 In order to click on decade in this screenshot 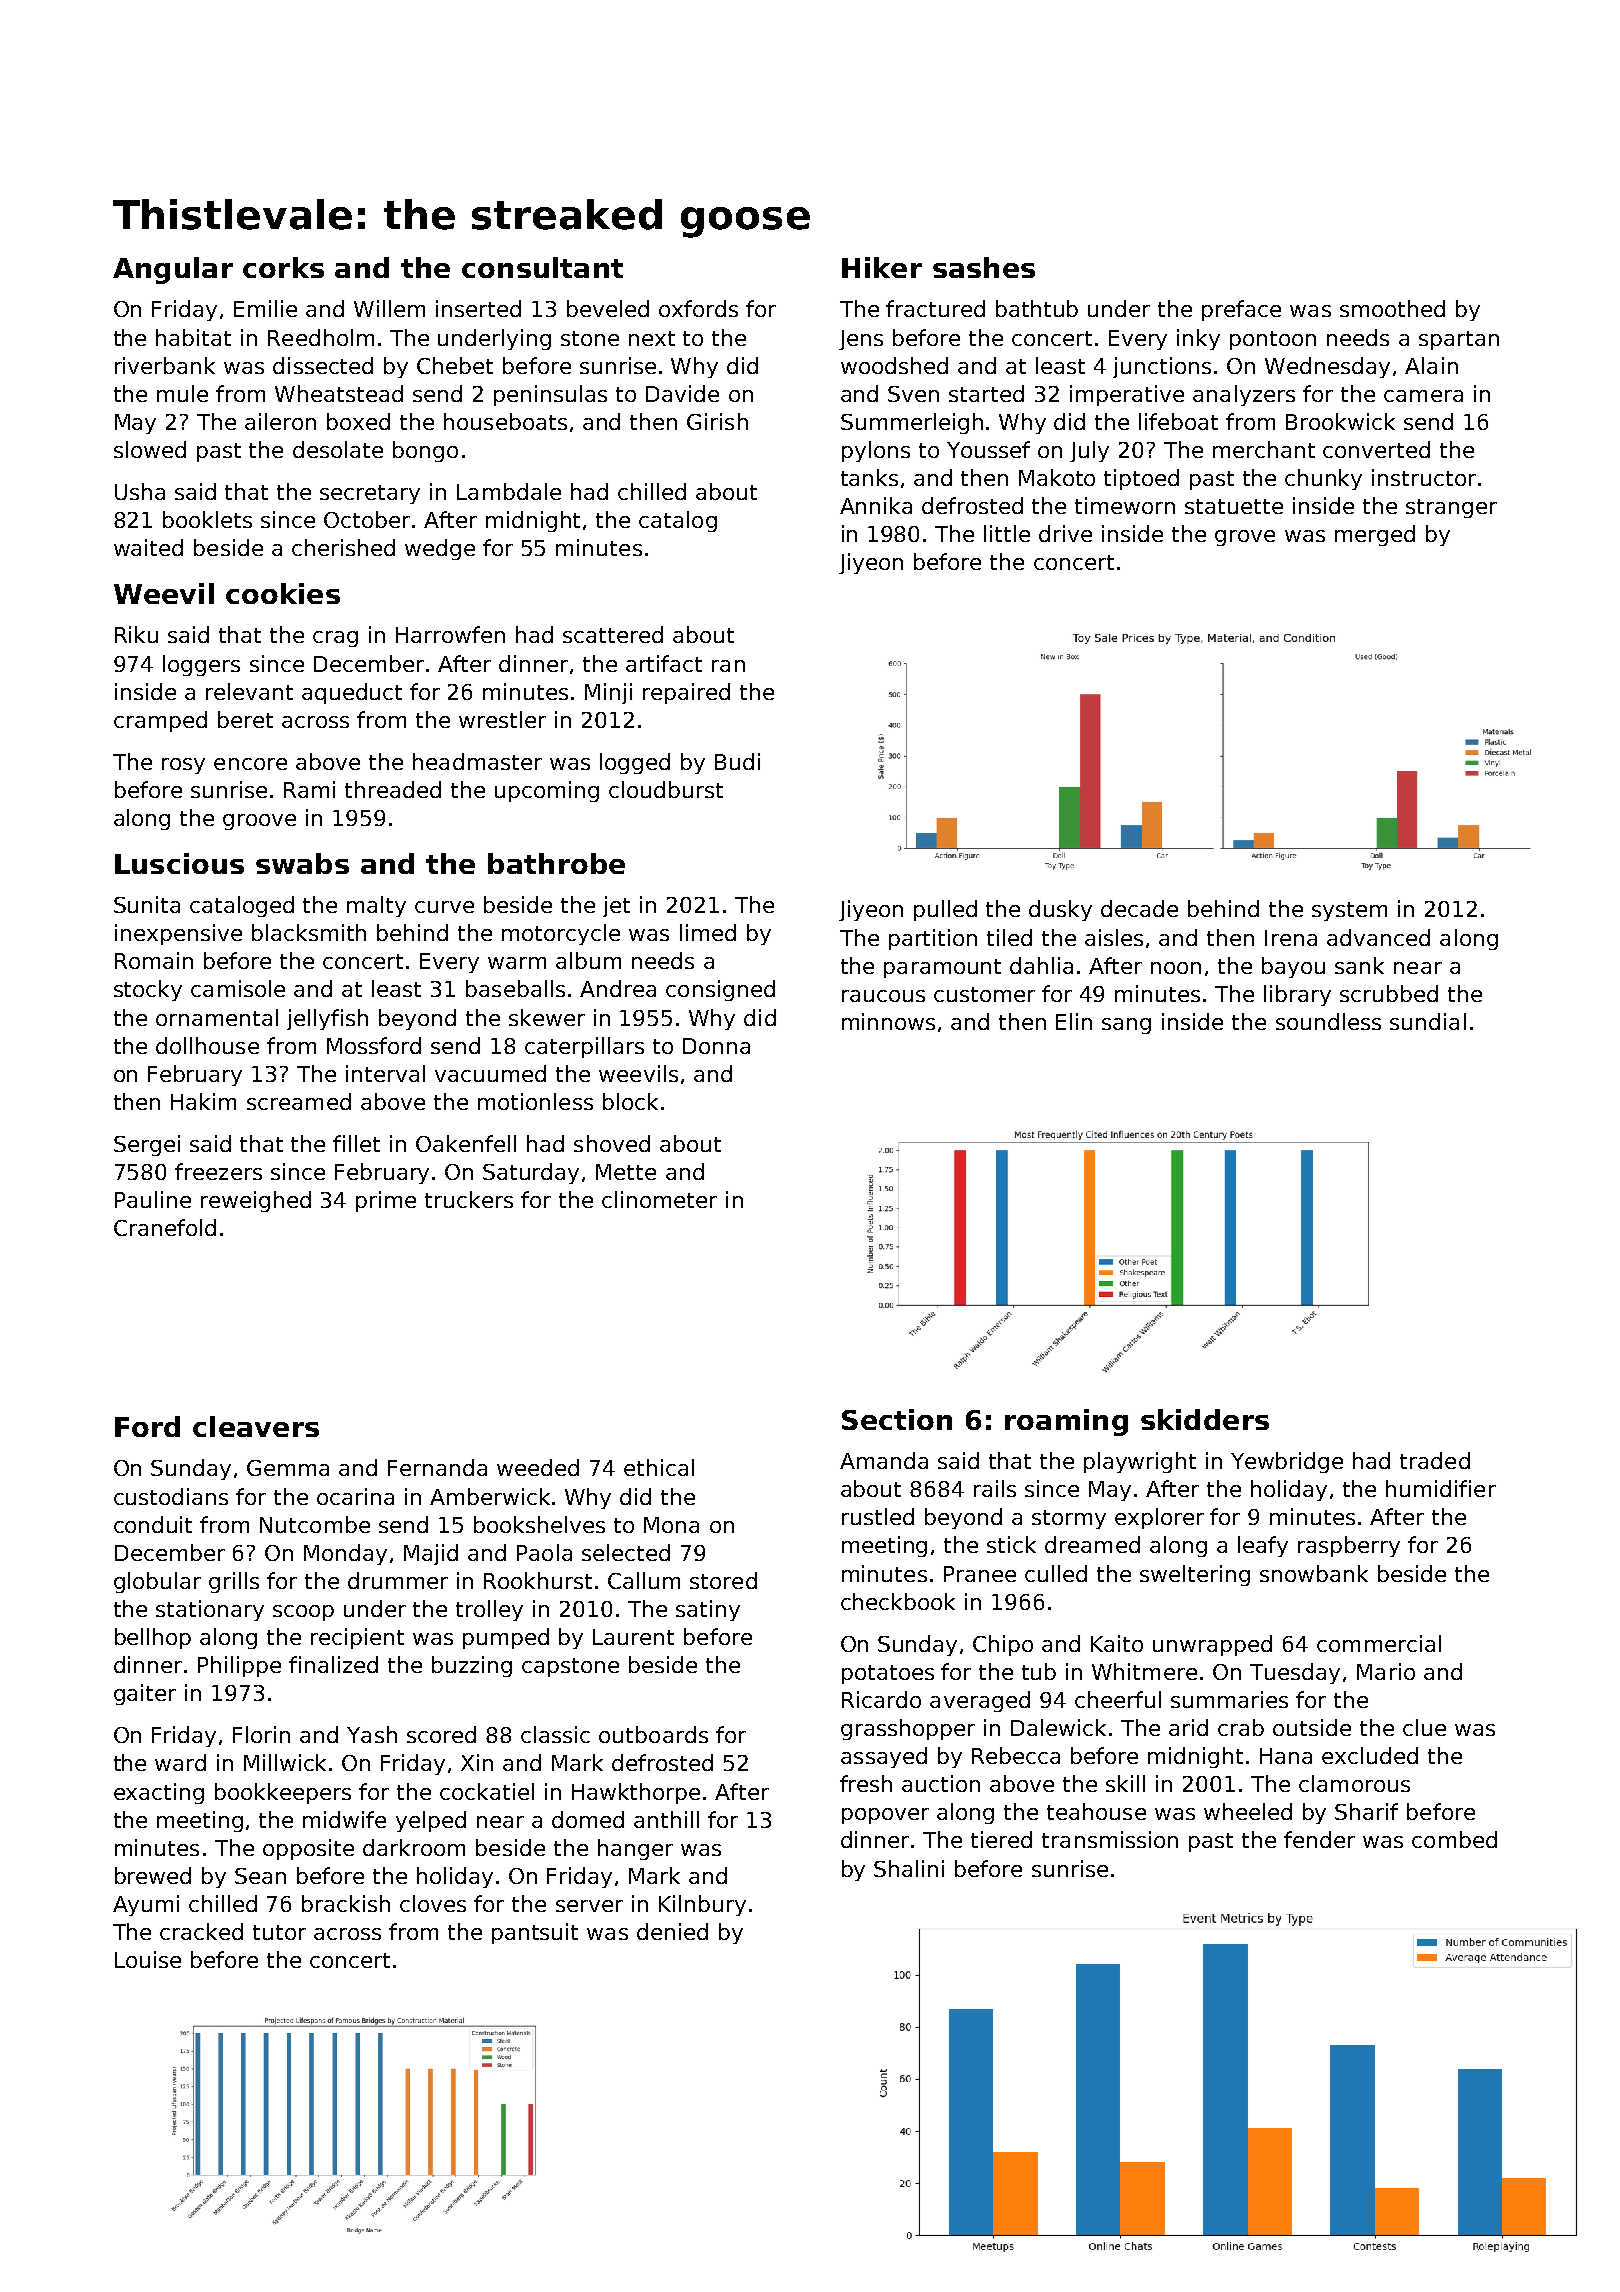, I will do `click(1139, 908)`.
